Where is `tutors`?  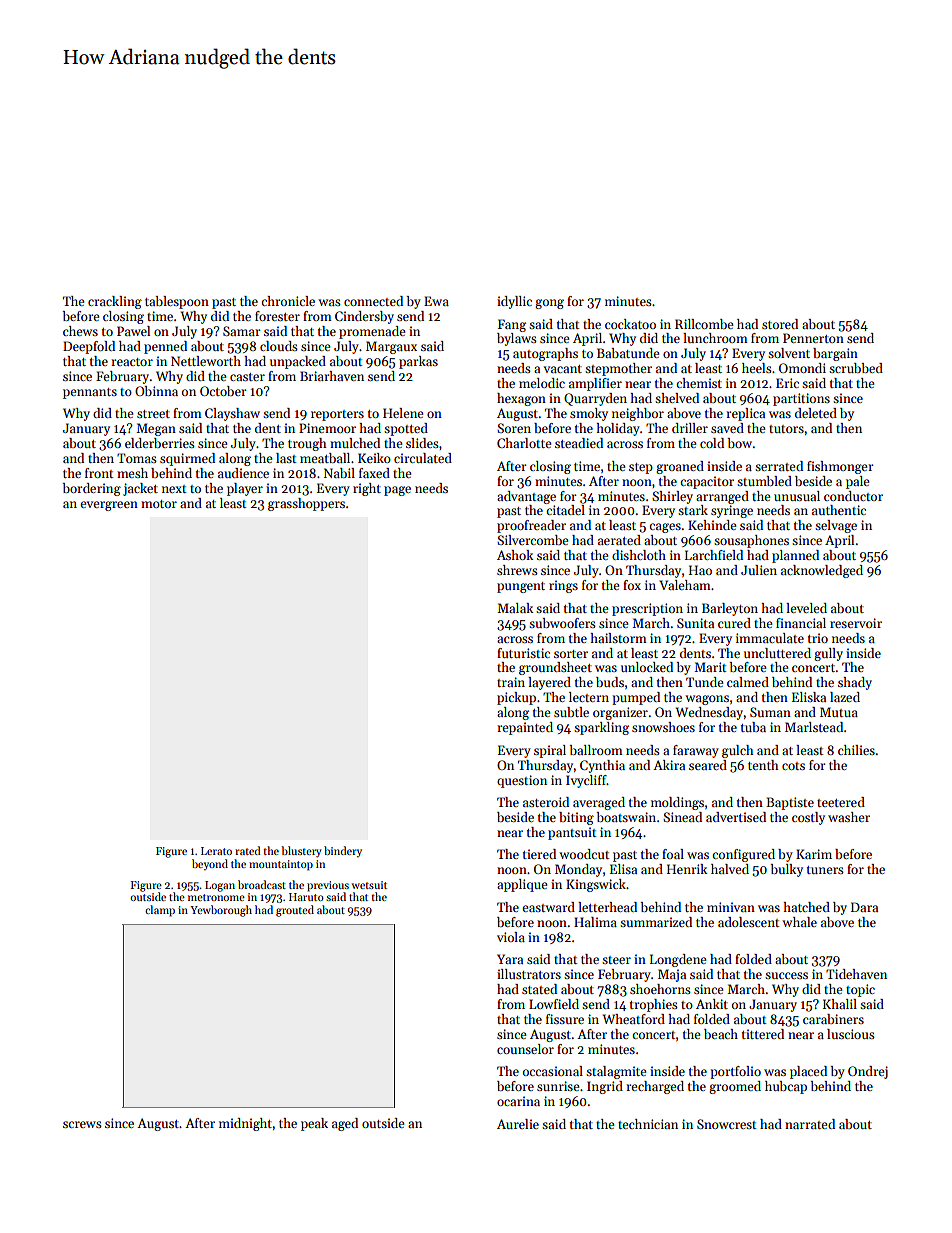
tutors is located at coordinates (786, 429).
